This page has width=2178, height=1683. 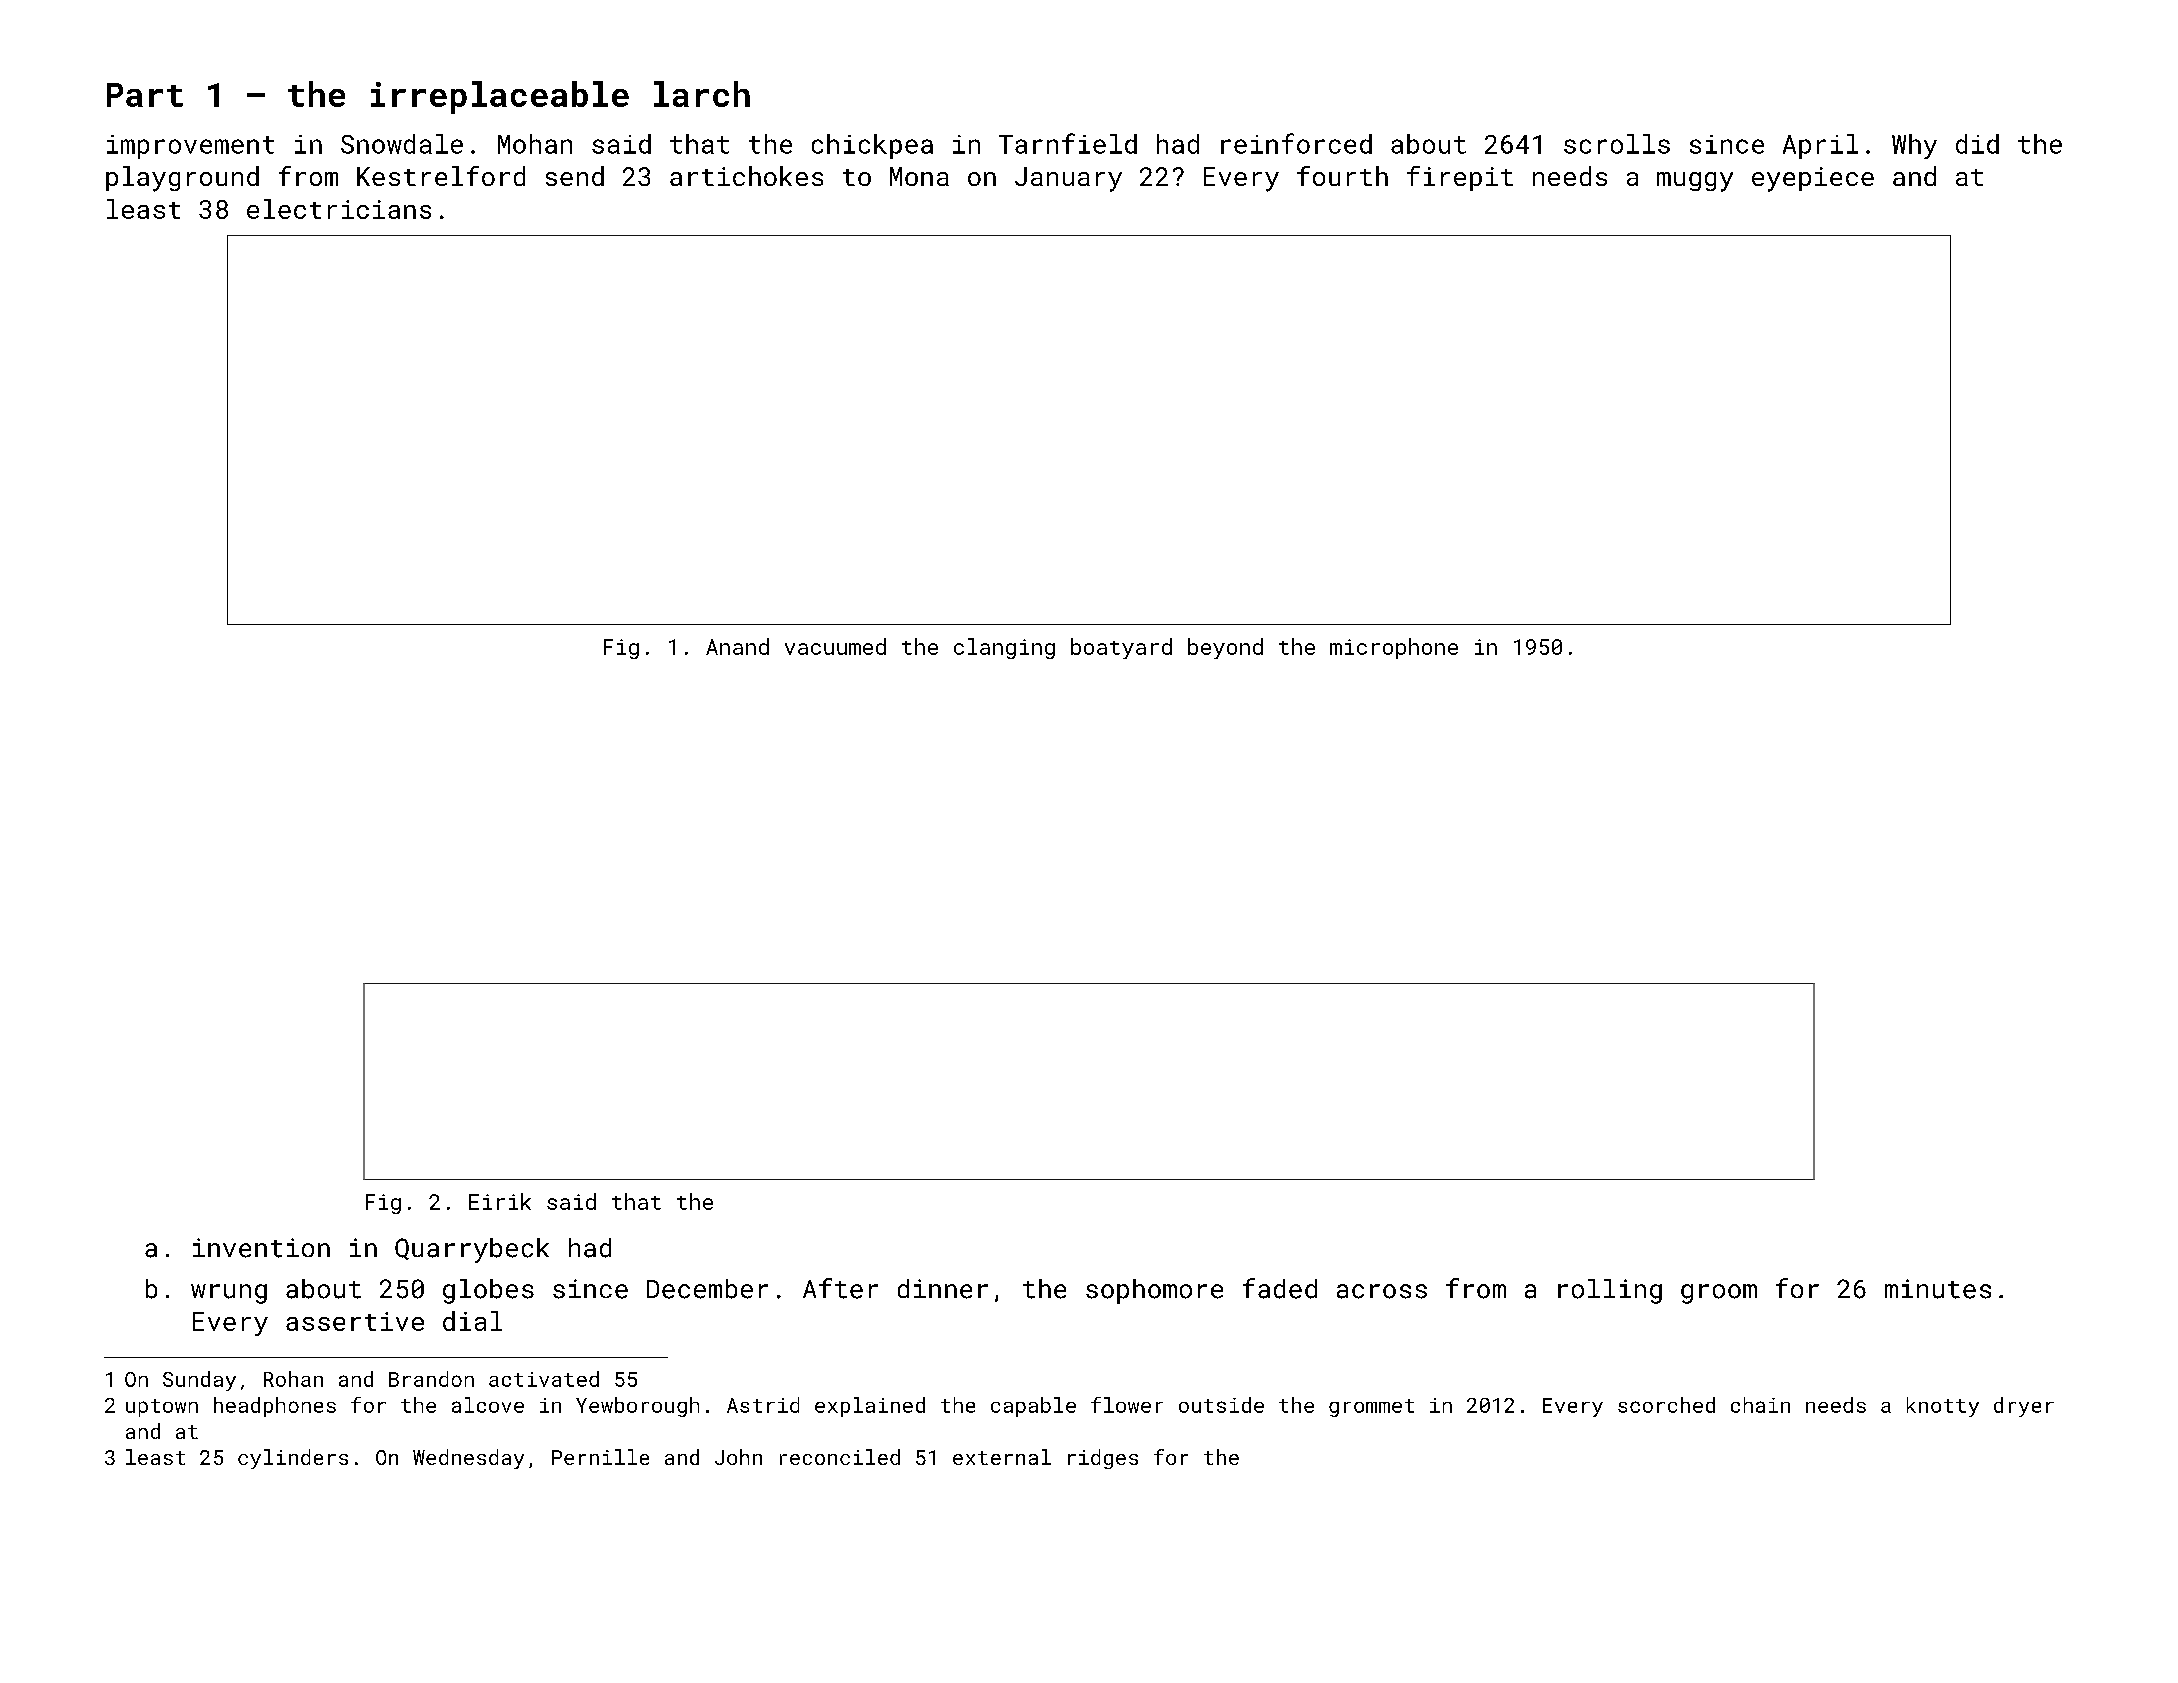 I want to click on minutes, so click(x=1938, y=1289).
